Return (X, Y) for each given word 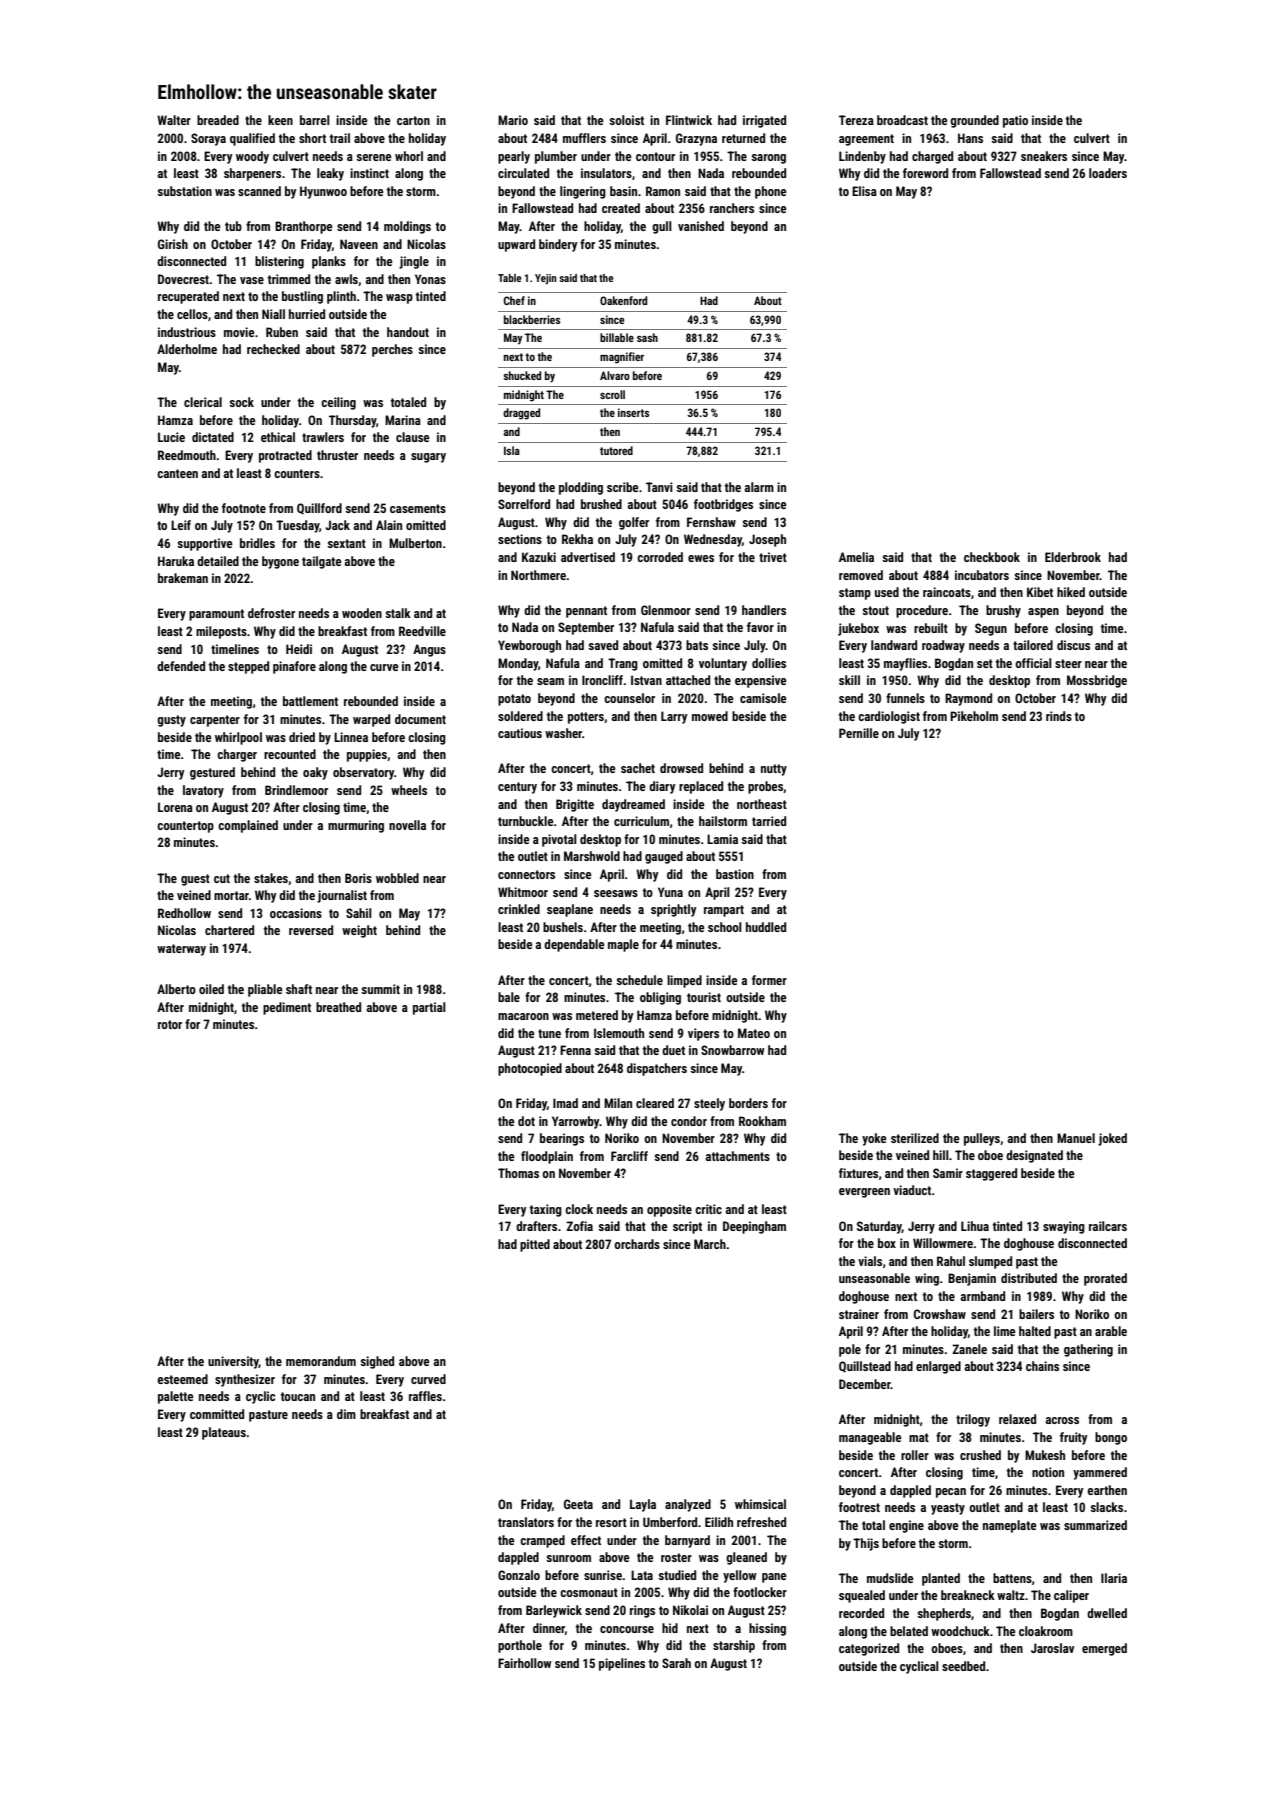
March (710, 1244)
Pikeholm (974, 716)
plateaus (224, 1433)
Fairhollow (525, 1663)
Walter (174, 120)
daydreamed (633, 805)
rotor (170, 1024)
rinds (1059, 716)
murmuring (356, 826)
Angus (429, 650)
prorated (1105, 1279)
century (517, 788)
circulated (523, 173)
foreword (925, 173)
